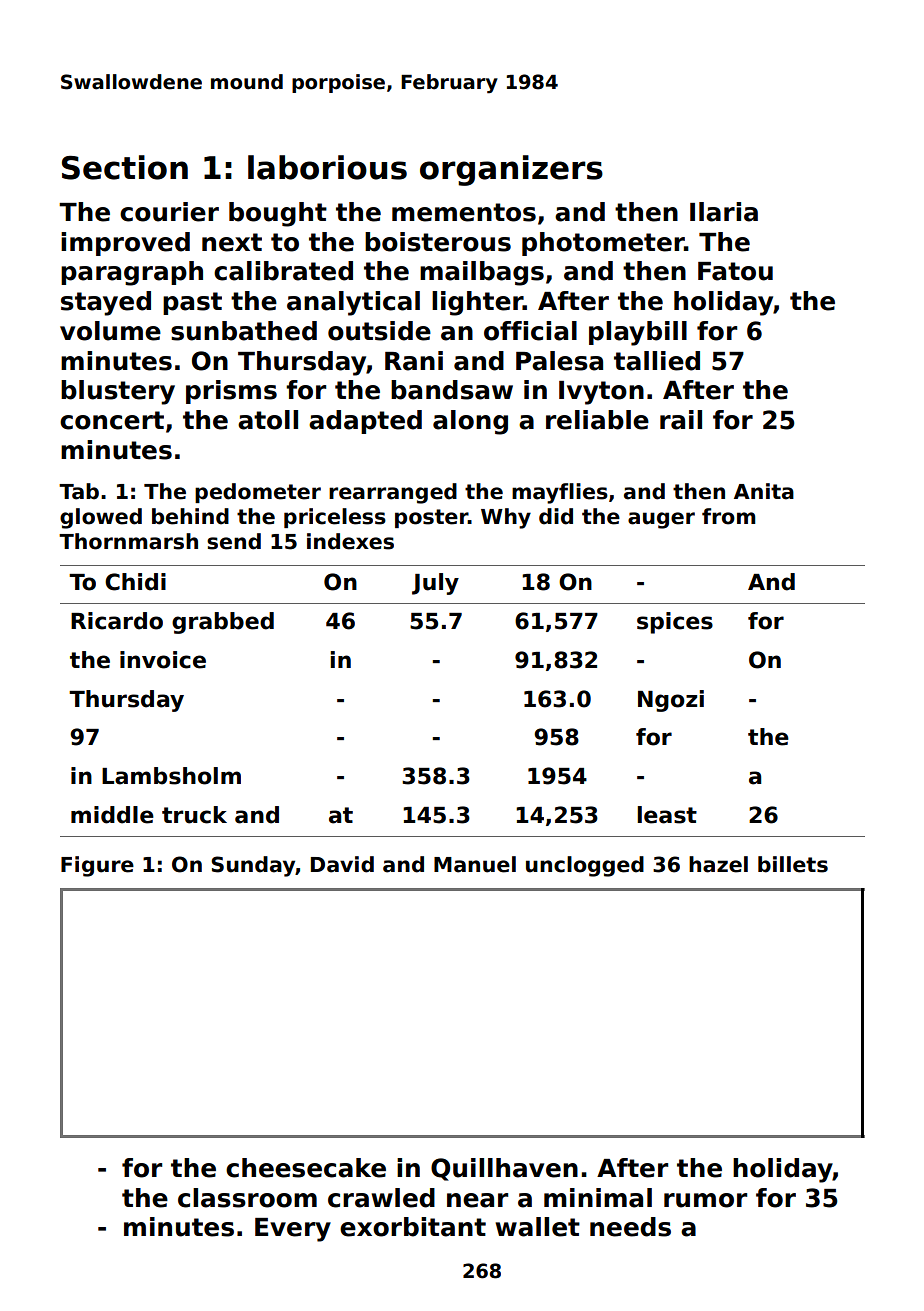  What do you see at coordinates (435, 584) in the screenshot?
I see `July` at bounding box center [435, 584].
